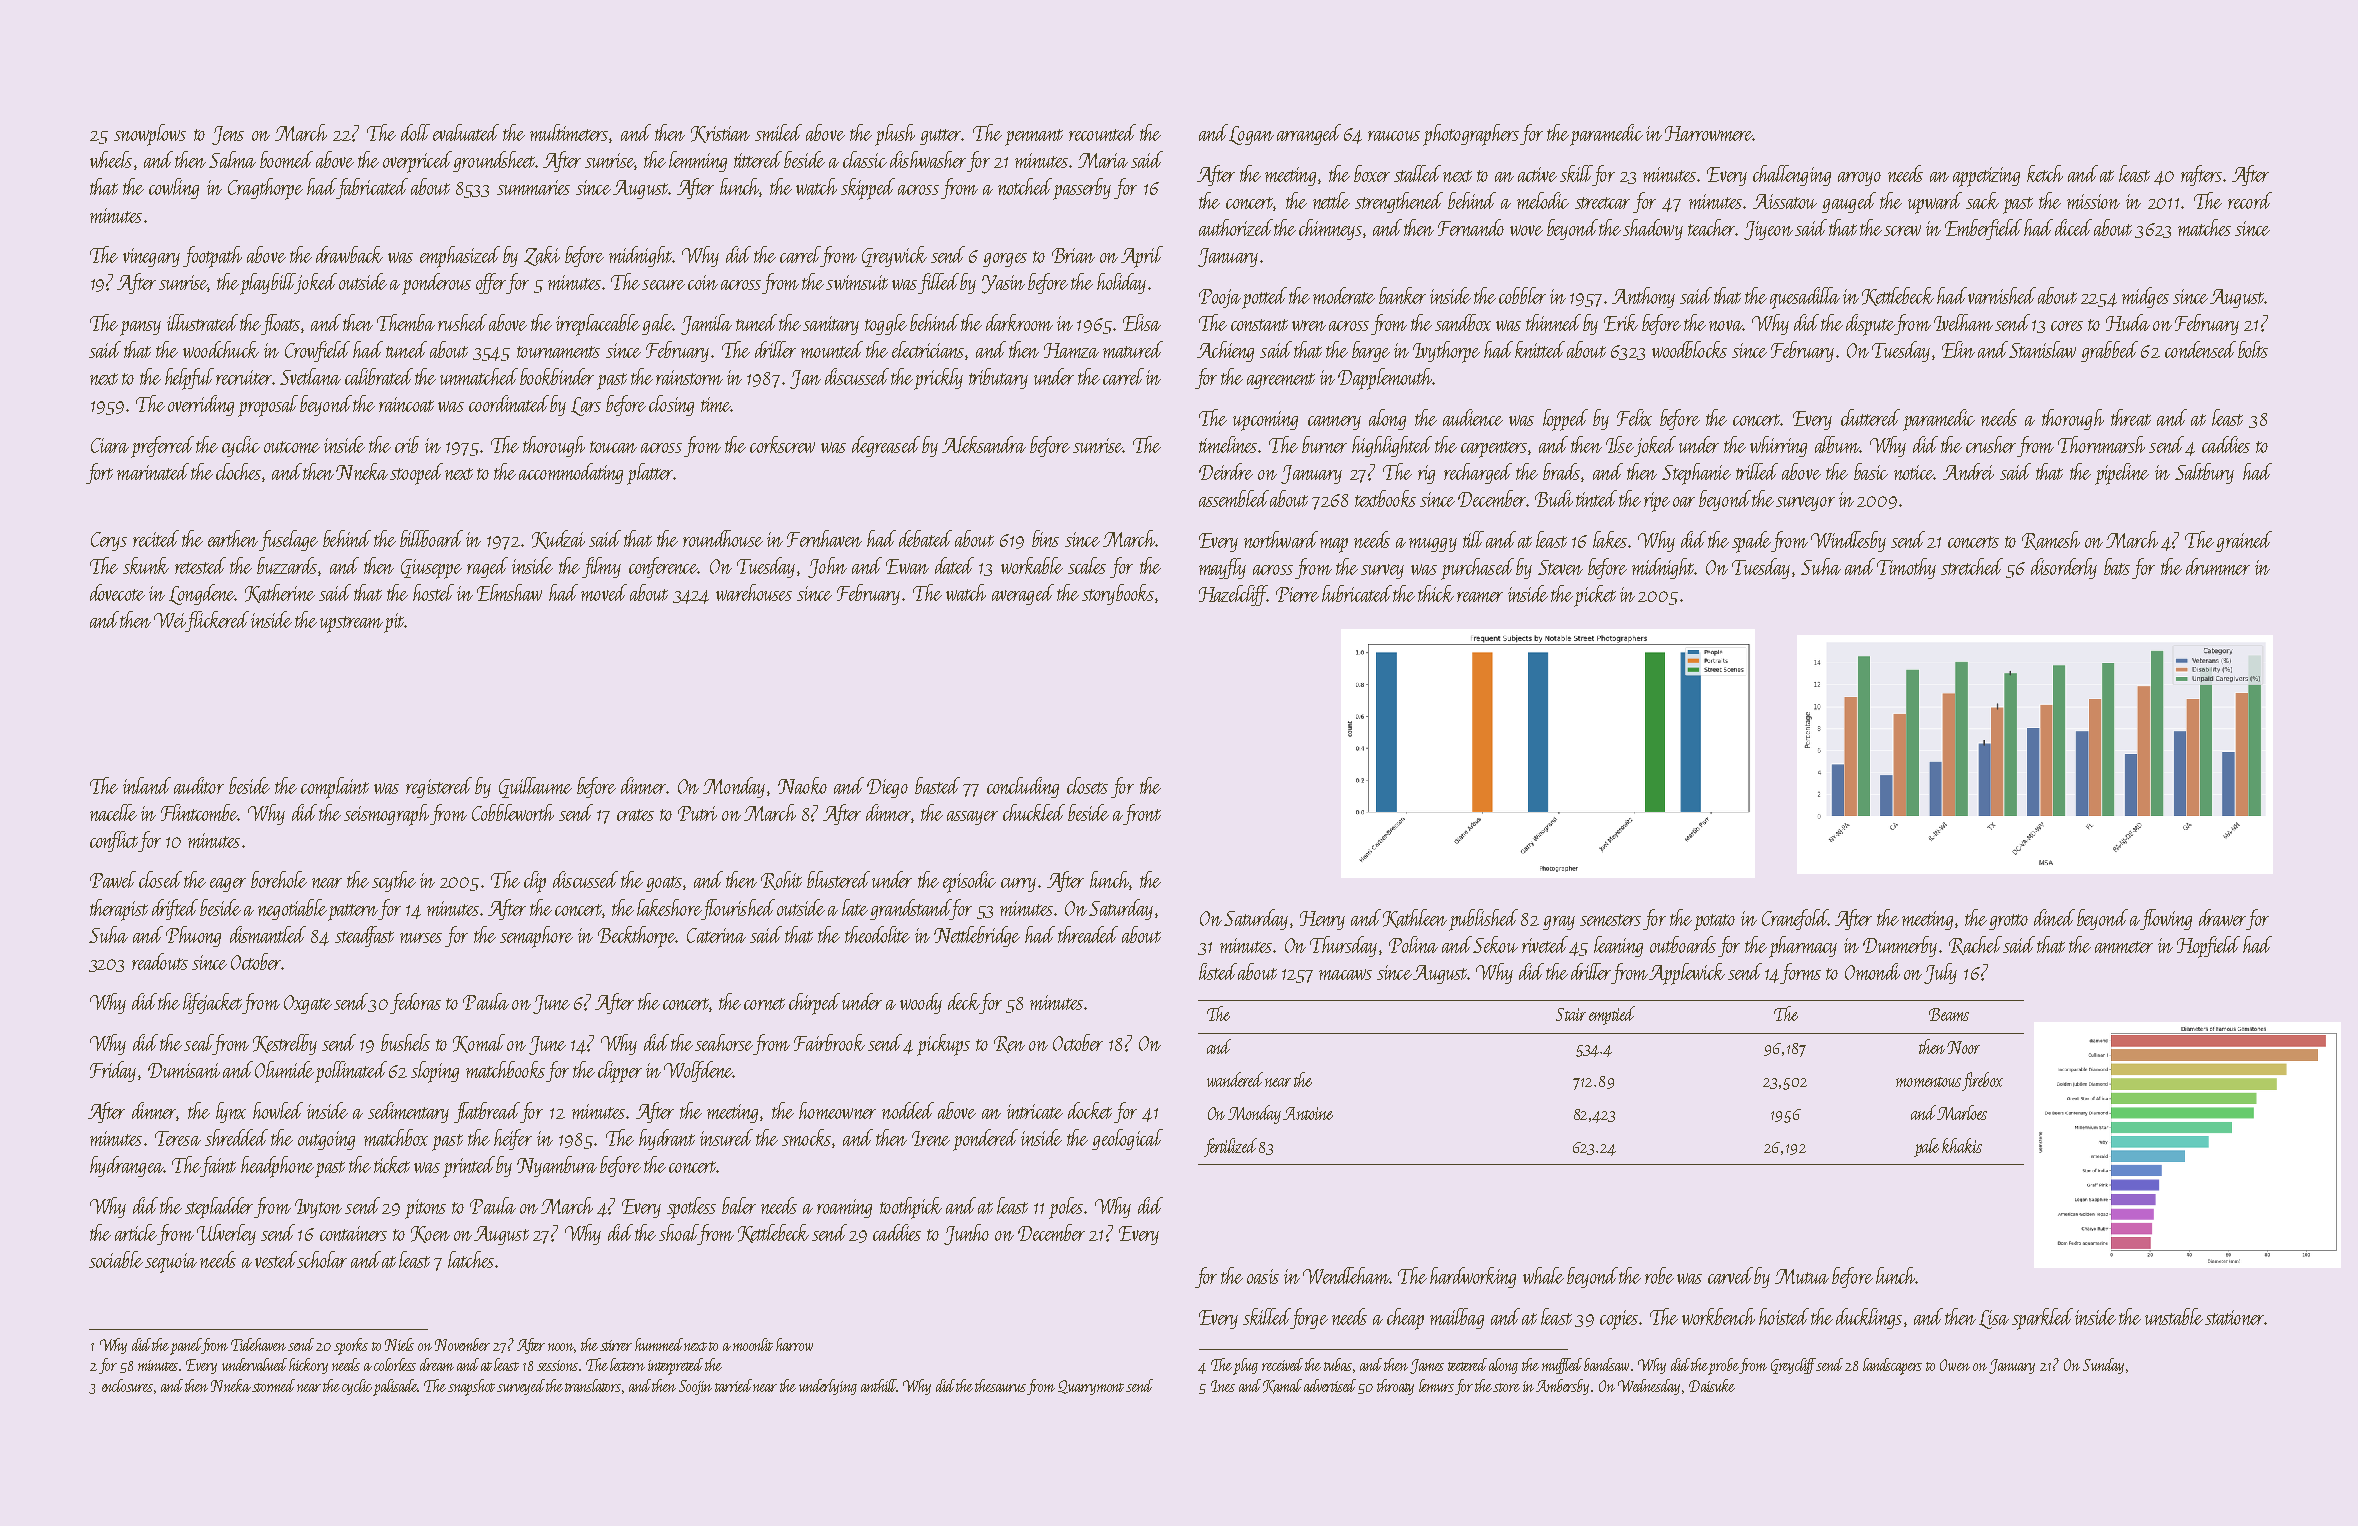  Describe the element at coordinates (1034, 812) in the page. I see `chuckled` at that location.
